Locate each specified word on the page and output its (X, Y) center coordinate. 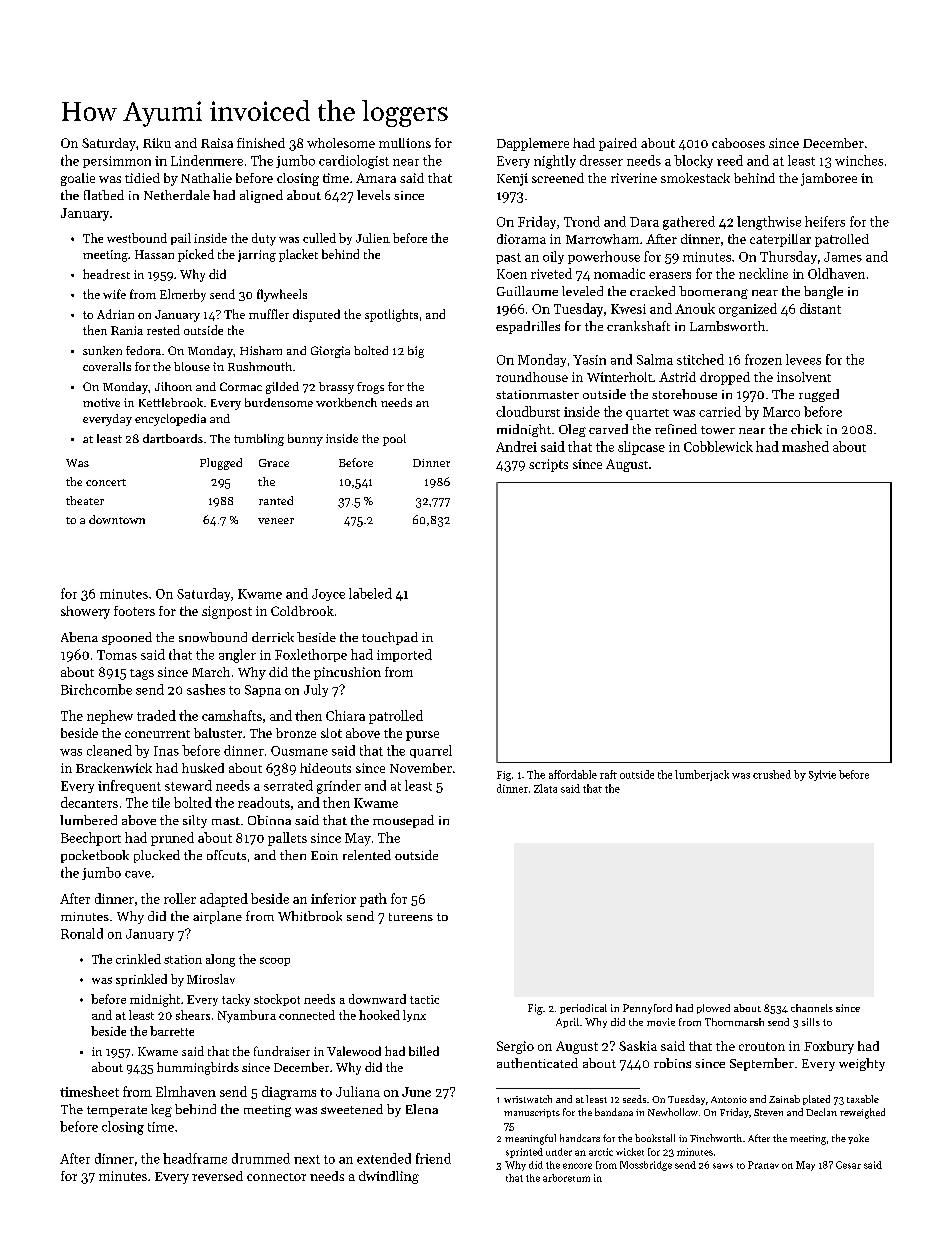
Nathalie (206, 178)
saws (723, 1166)
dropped (725, 378)
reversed (217, 1176)
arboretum (566, 1178)
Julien (373, 238)
